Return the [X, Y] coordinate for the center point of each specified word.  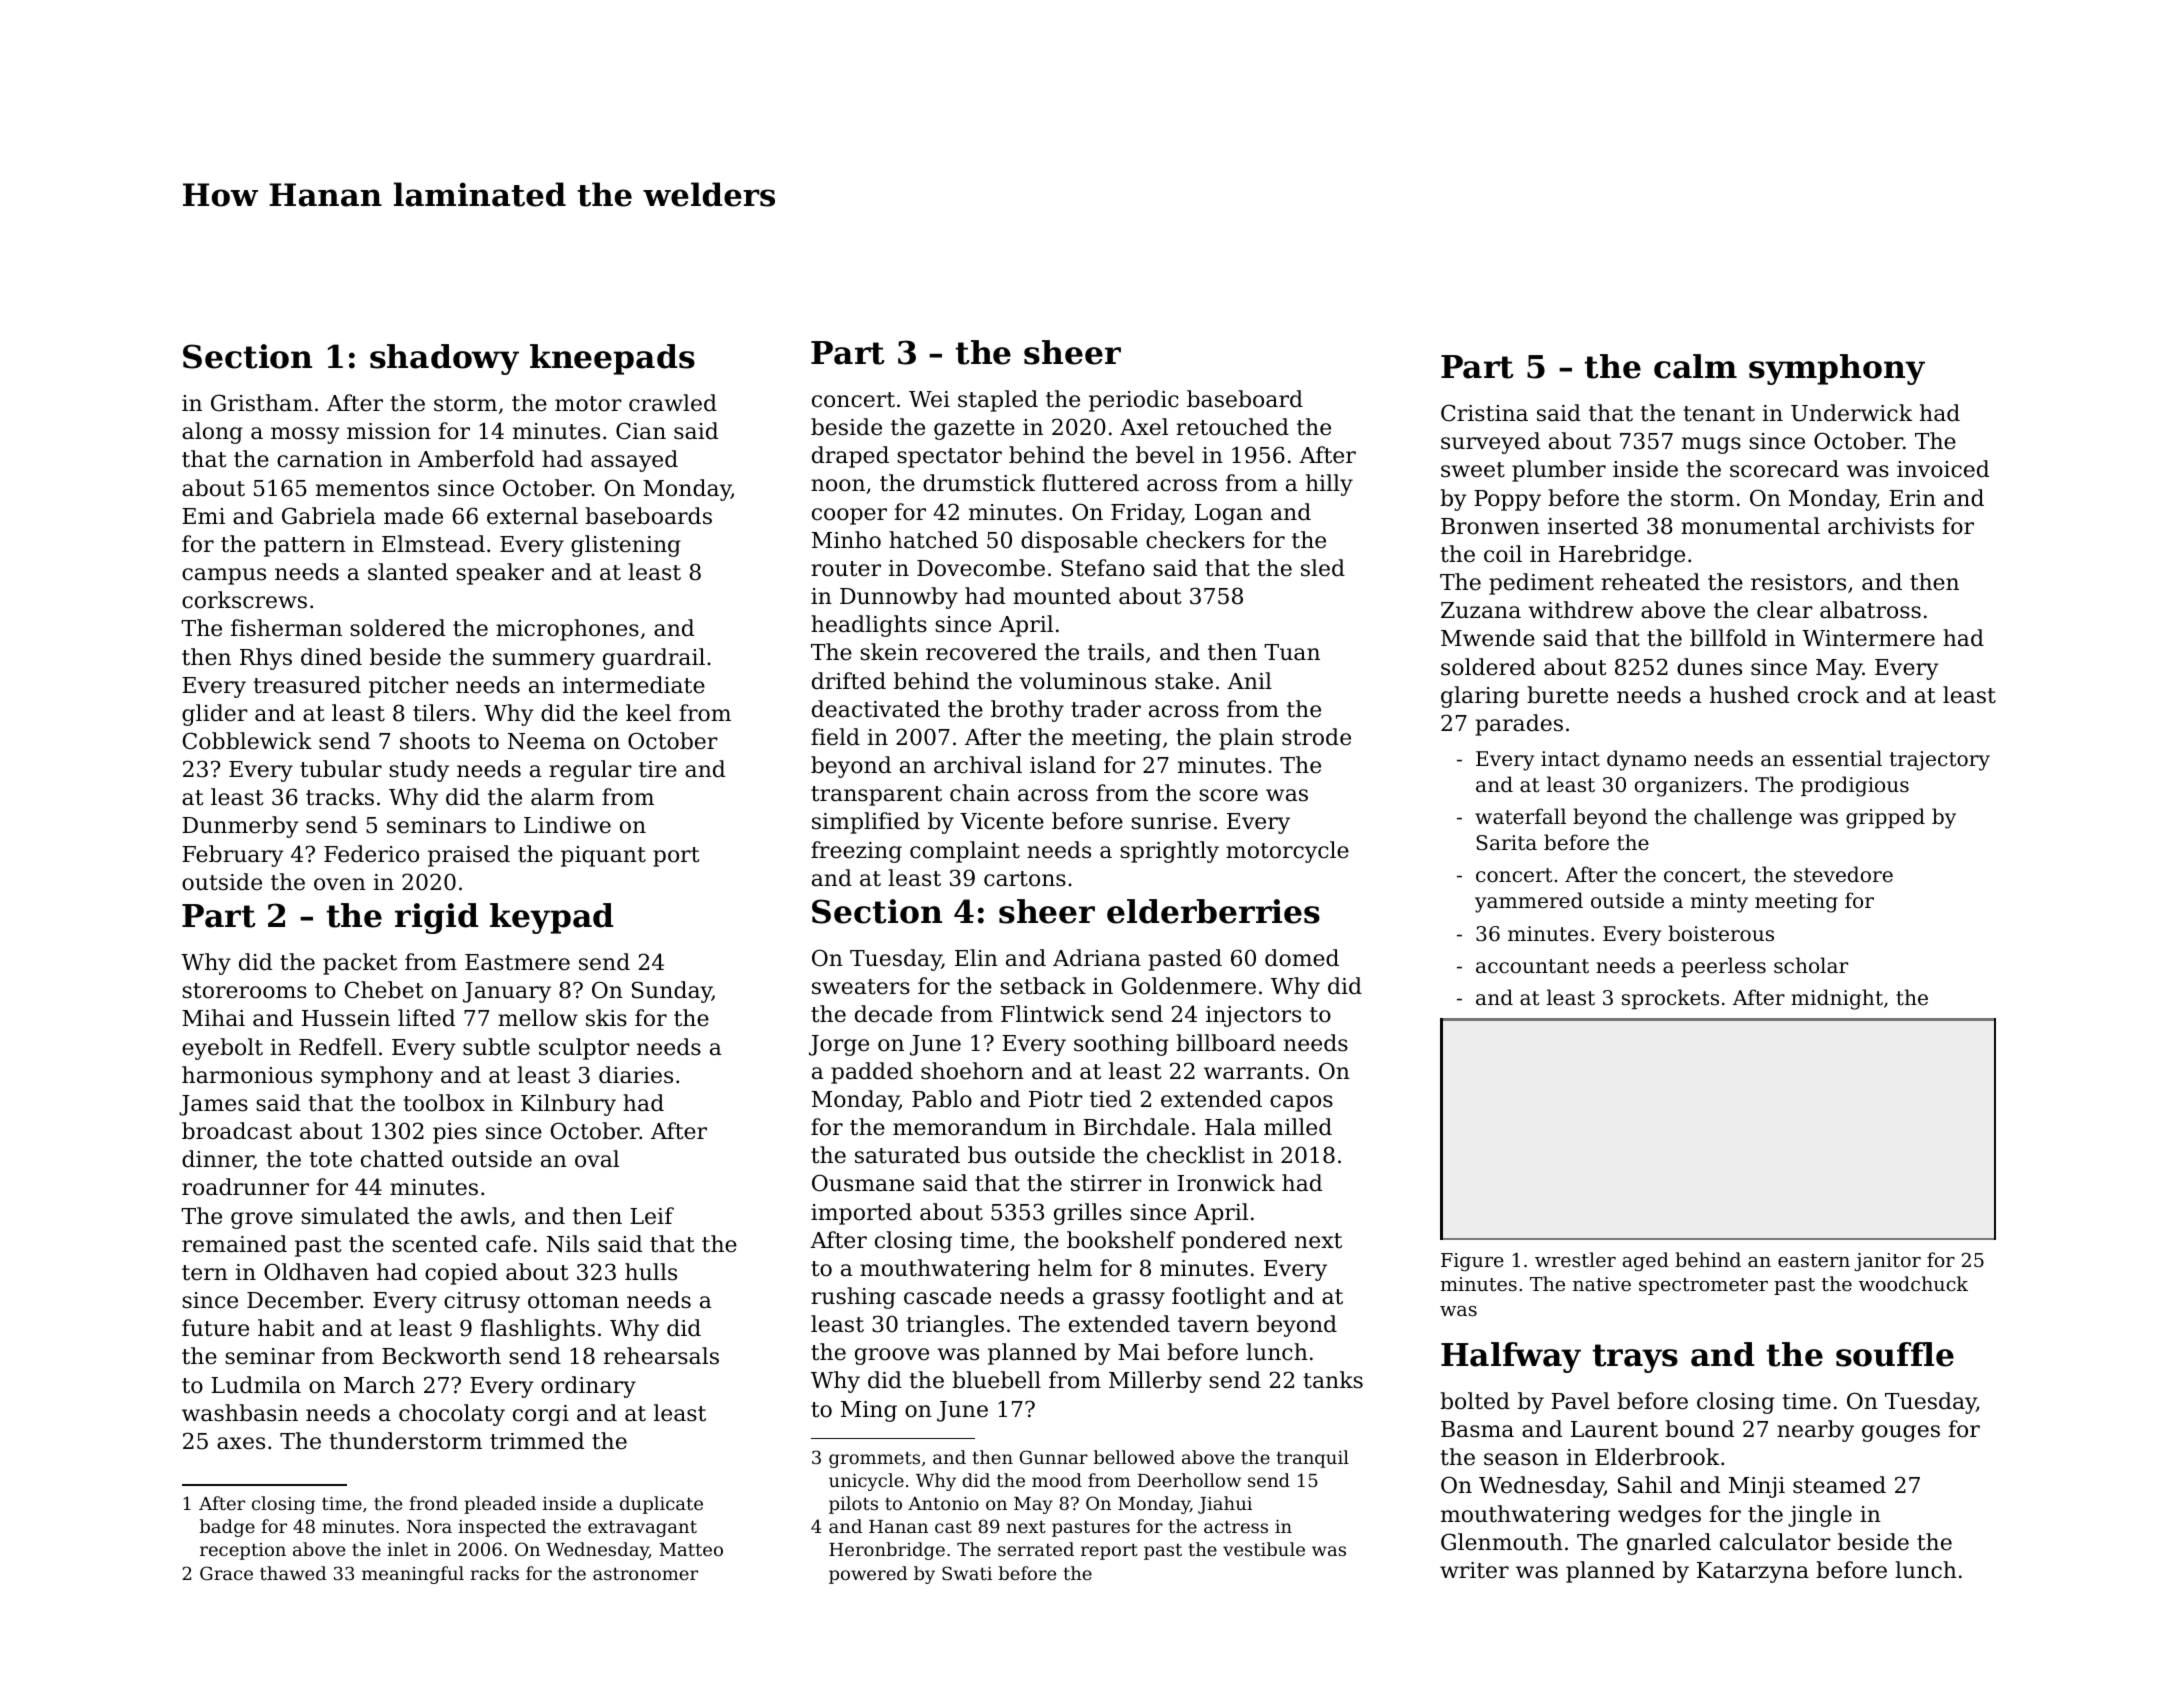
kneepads [612, 359]
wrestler [1575, 1259]
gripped [1885, 818]
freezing [856, 852]
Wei [929, 399]
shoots [435, 741]
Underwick [1851, 413]
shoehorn [972, 1071]
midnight [1837, 999]
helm [1065, 1268]
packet [360, 964]
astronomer [645, 1573]
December [304, 1300]
